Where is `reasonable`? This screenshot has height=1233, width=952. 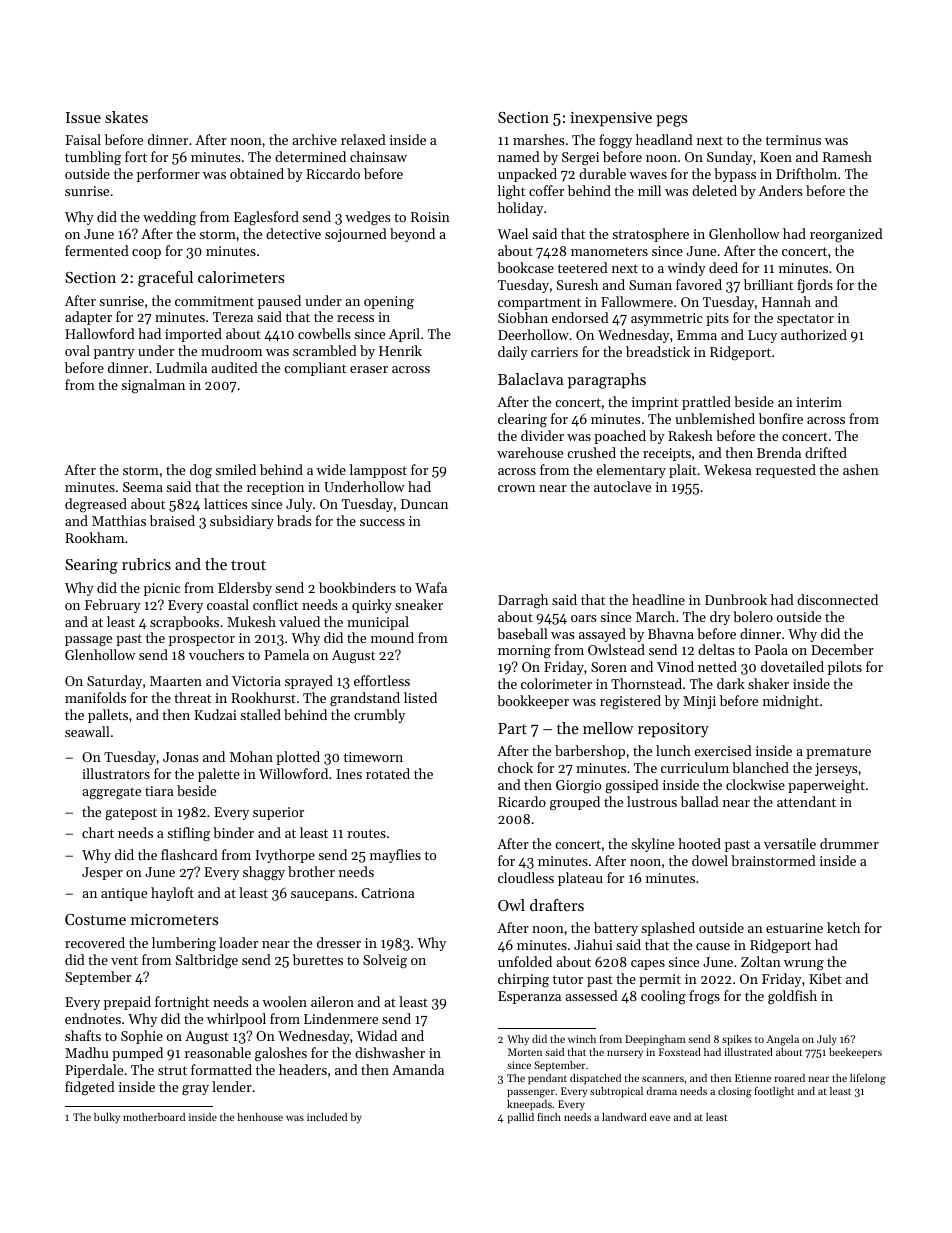 reasonable is located at coordinates (218, 1052).
